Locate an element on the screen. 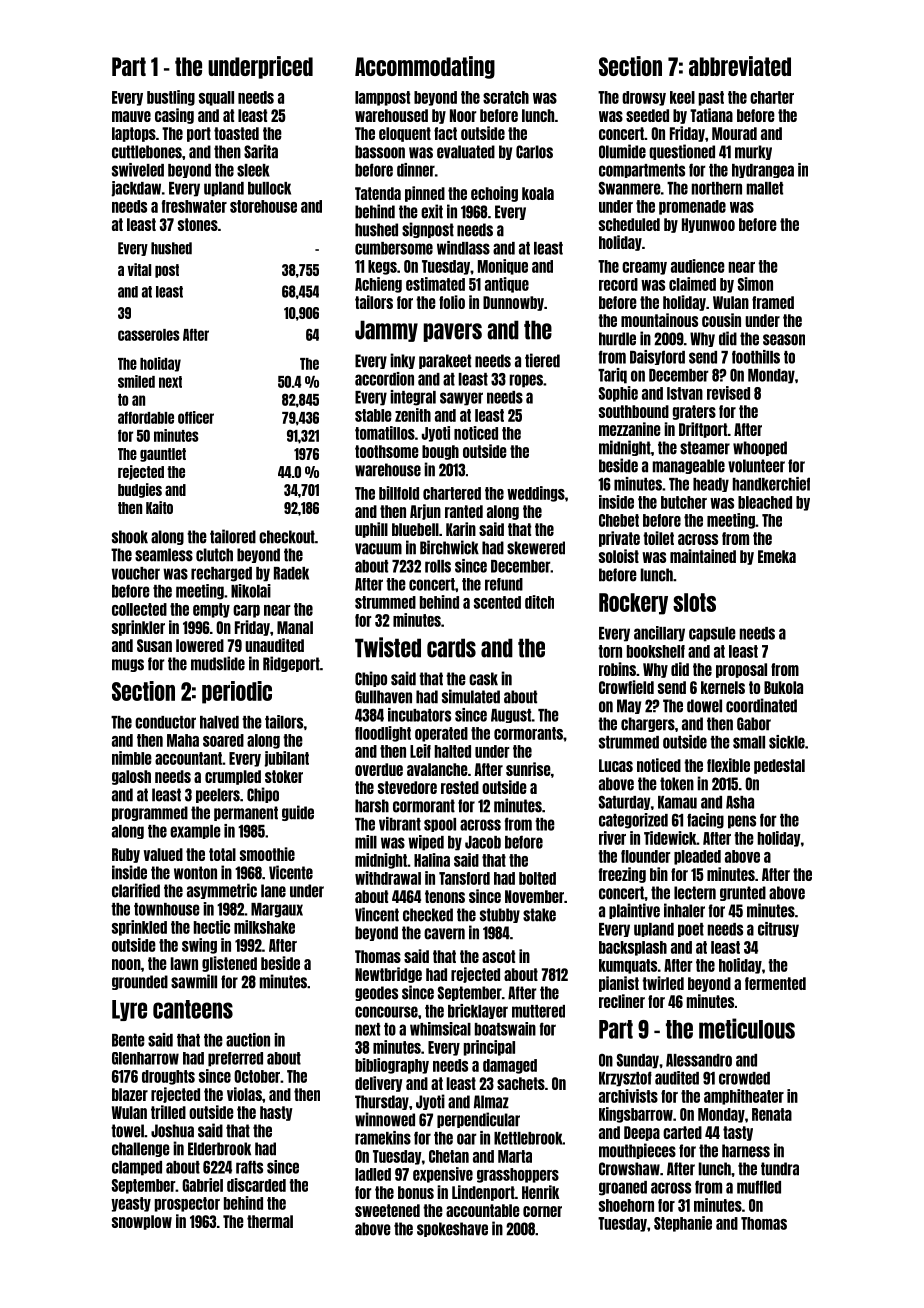  challenge is located at coordinates (141, 1149).
